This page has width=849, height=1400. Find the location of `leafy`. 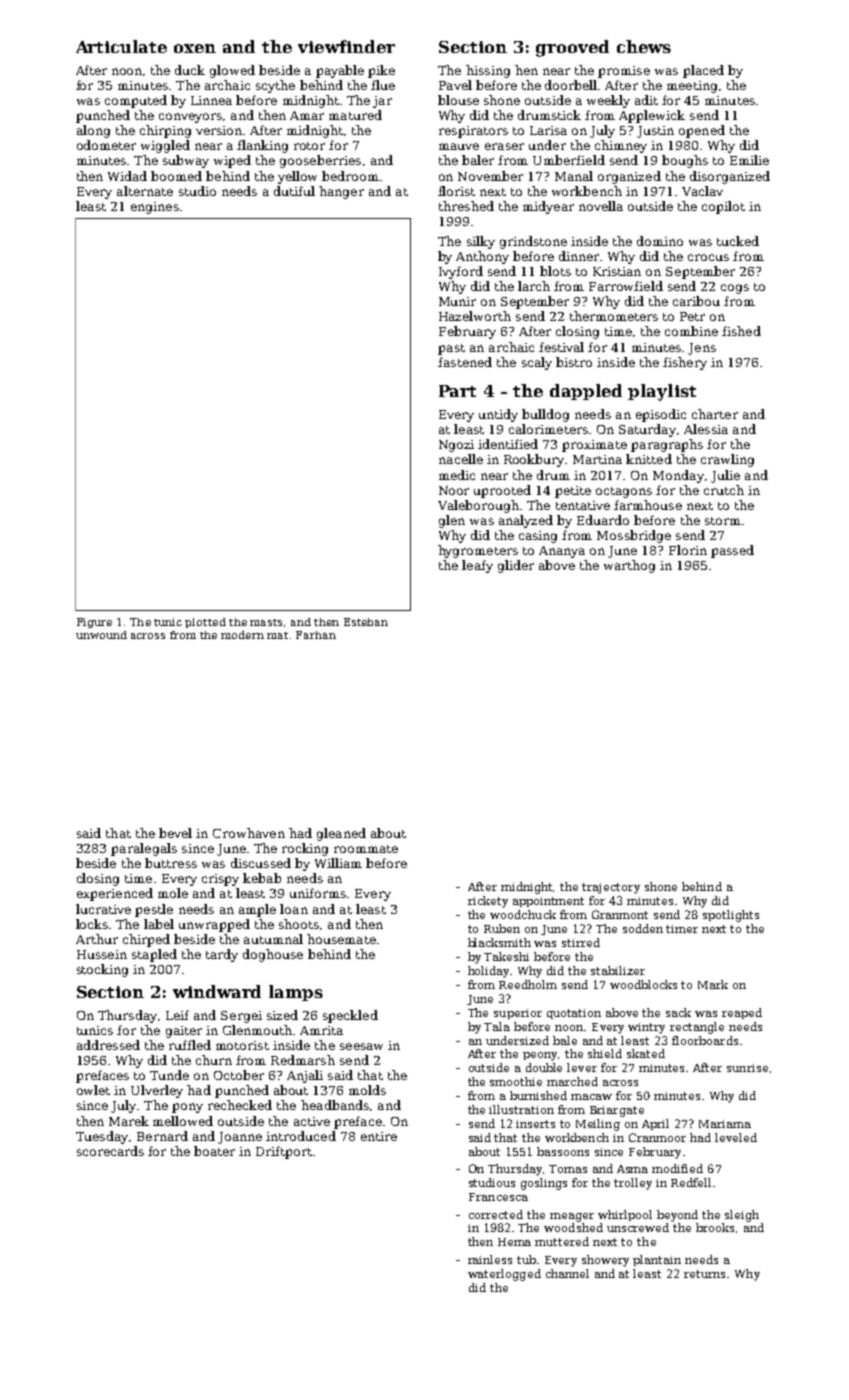

leafy is located at coordinates (477, 566).
